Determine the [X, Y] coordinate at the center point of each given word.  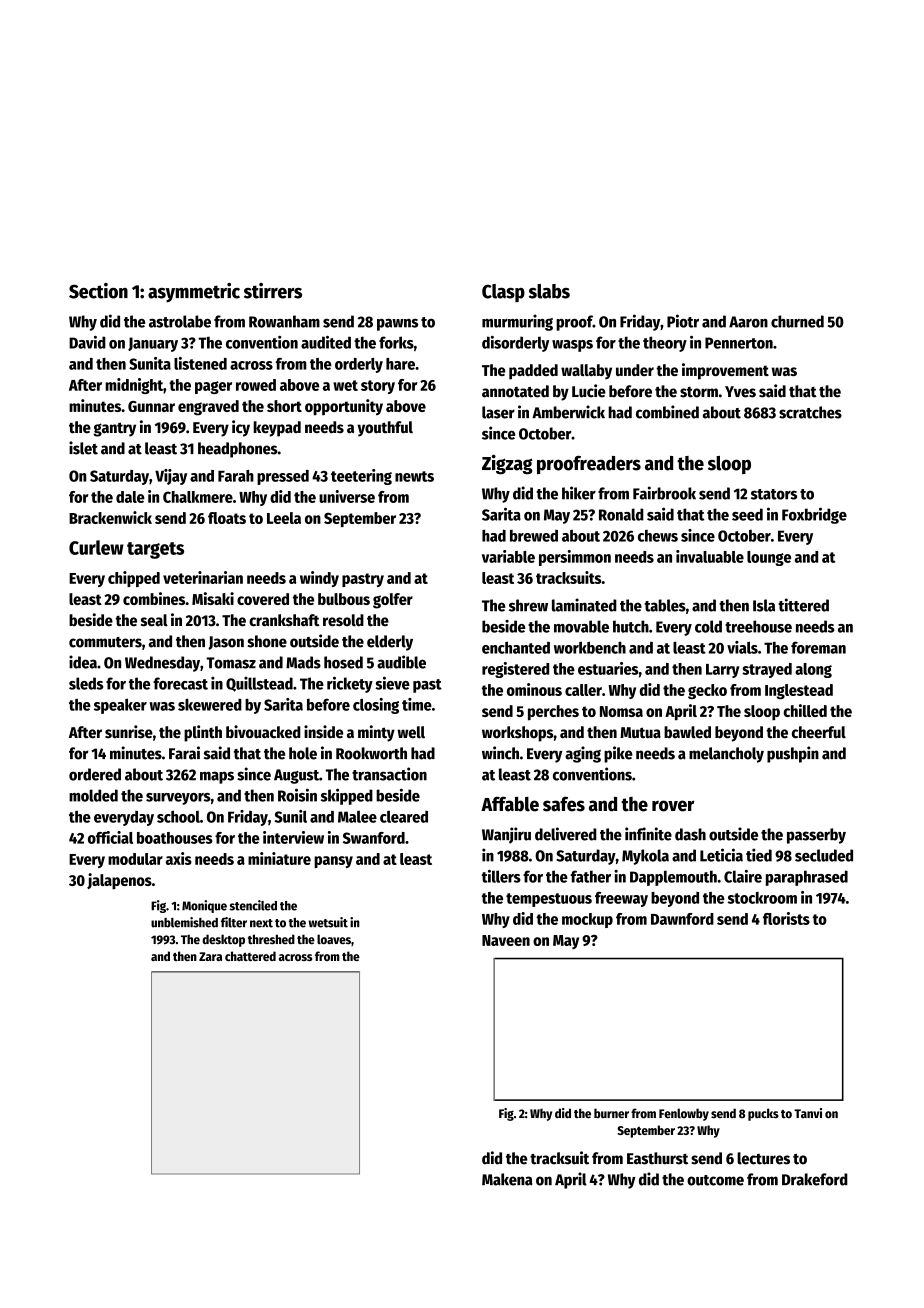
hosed [343, 662]
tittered [803, 605]
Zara [210, 956]
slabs [549, 291]
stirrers [273, 291]
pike [618, 754]
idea [83, 662]
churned [797, 321]
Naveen [506, 940]
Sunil [291, 816]
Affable [510, 804]
